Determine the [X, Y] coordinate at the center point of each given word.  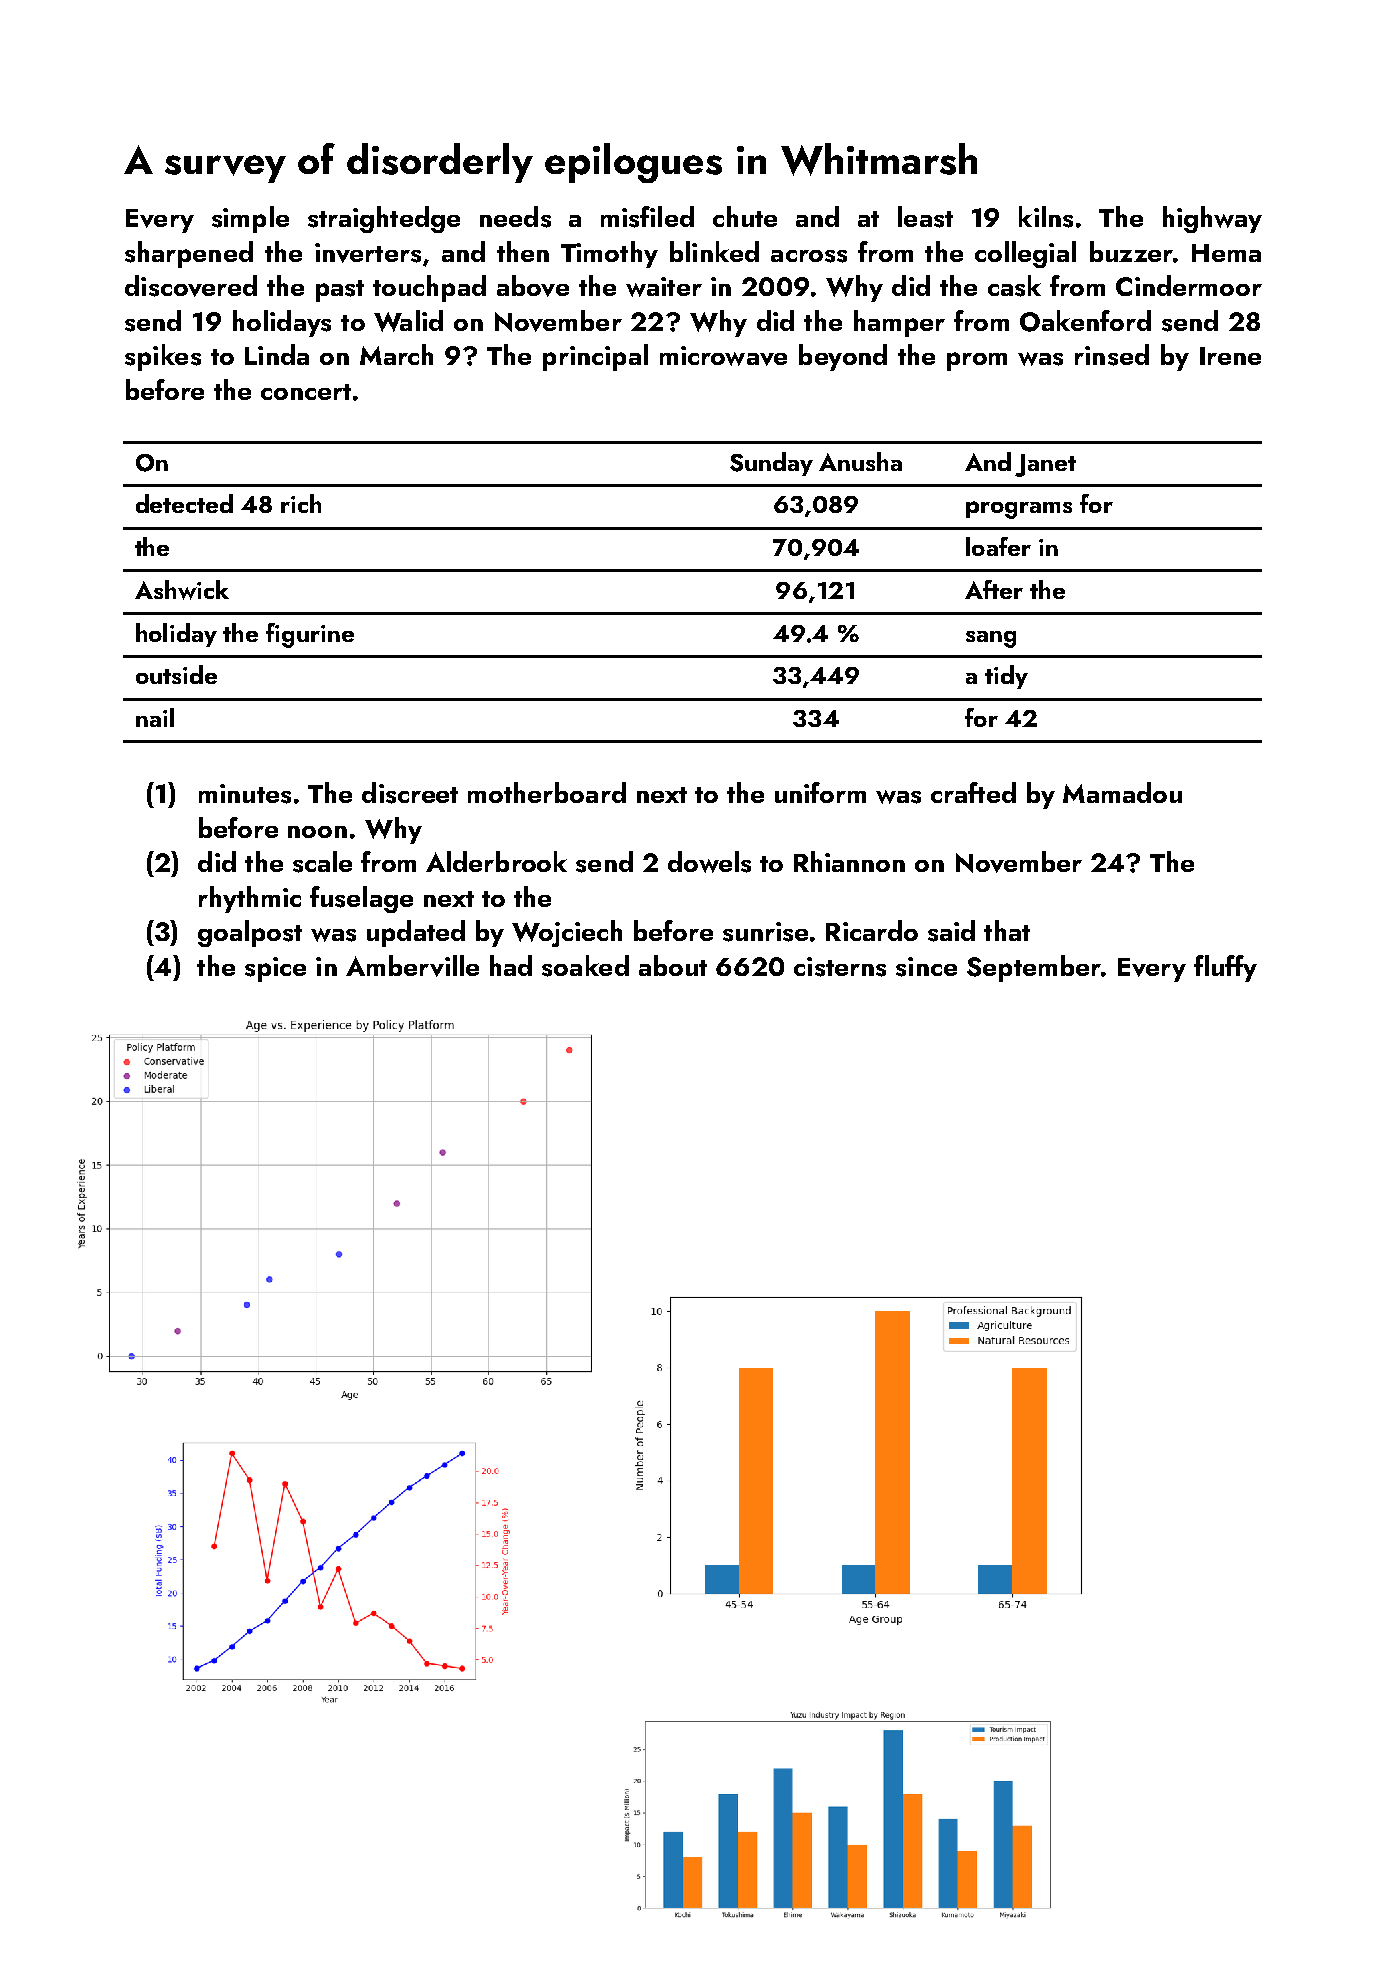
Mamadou [1122, 792]
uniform [820, 792]
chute [745, 216]
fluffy [1225, 968]
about [673, 965]
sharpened [189, 254]
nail [155, 717]
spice [275, 969]
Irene [1230, 356]
